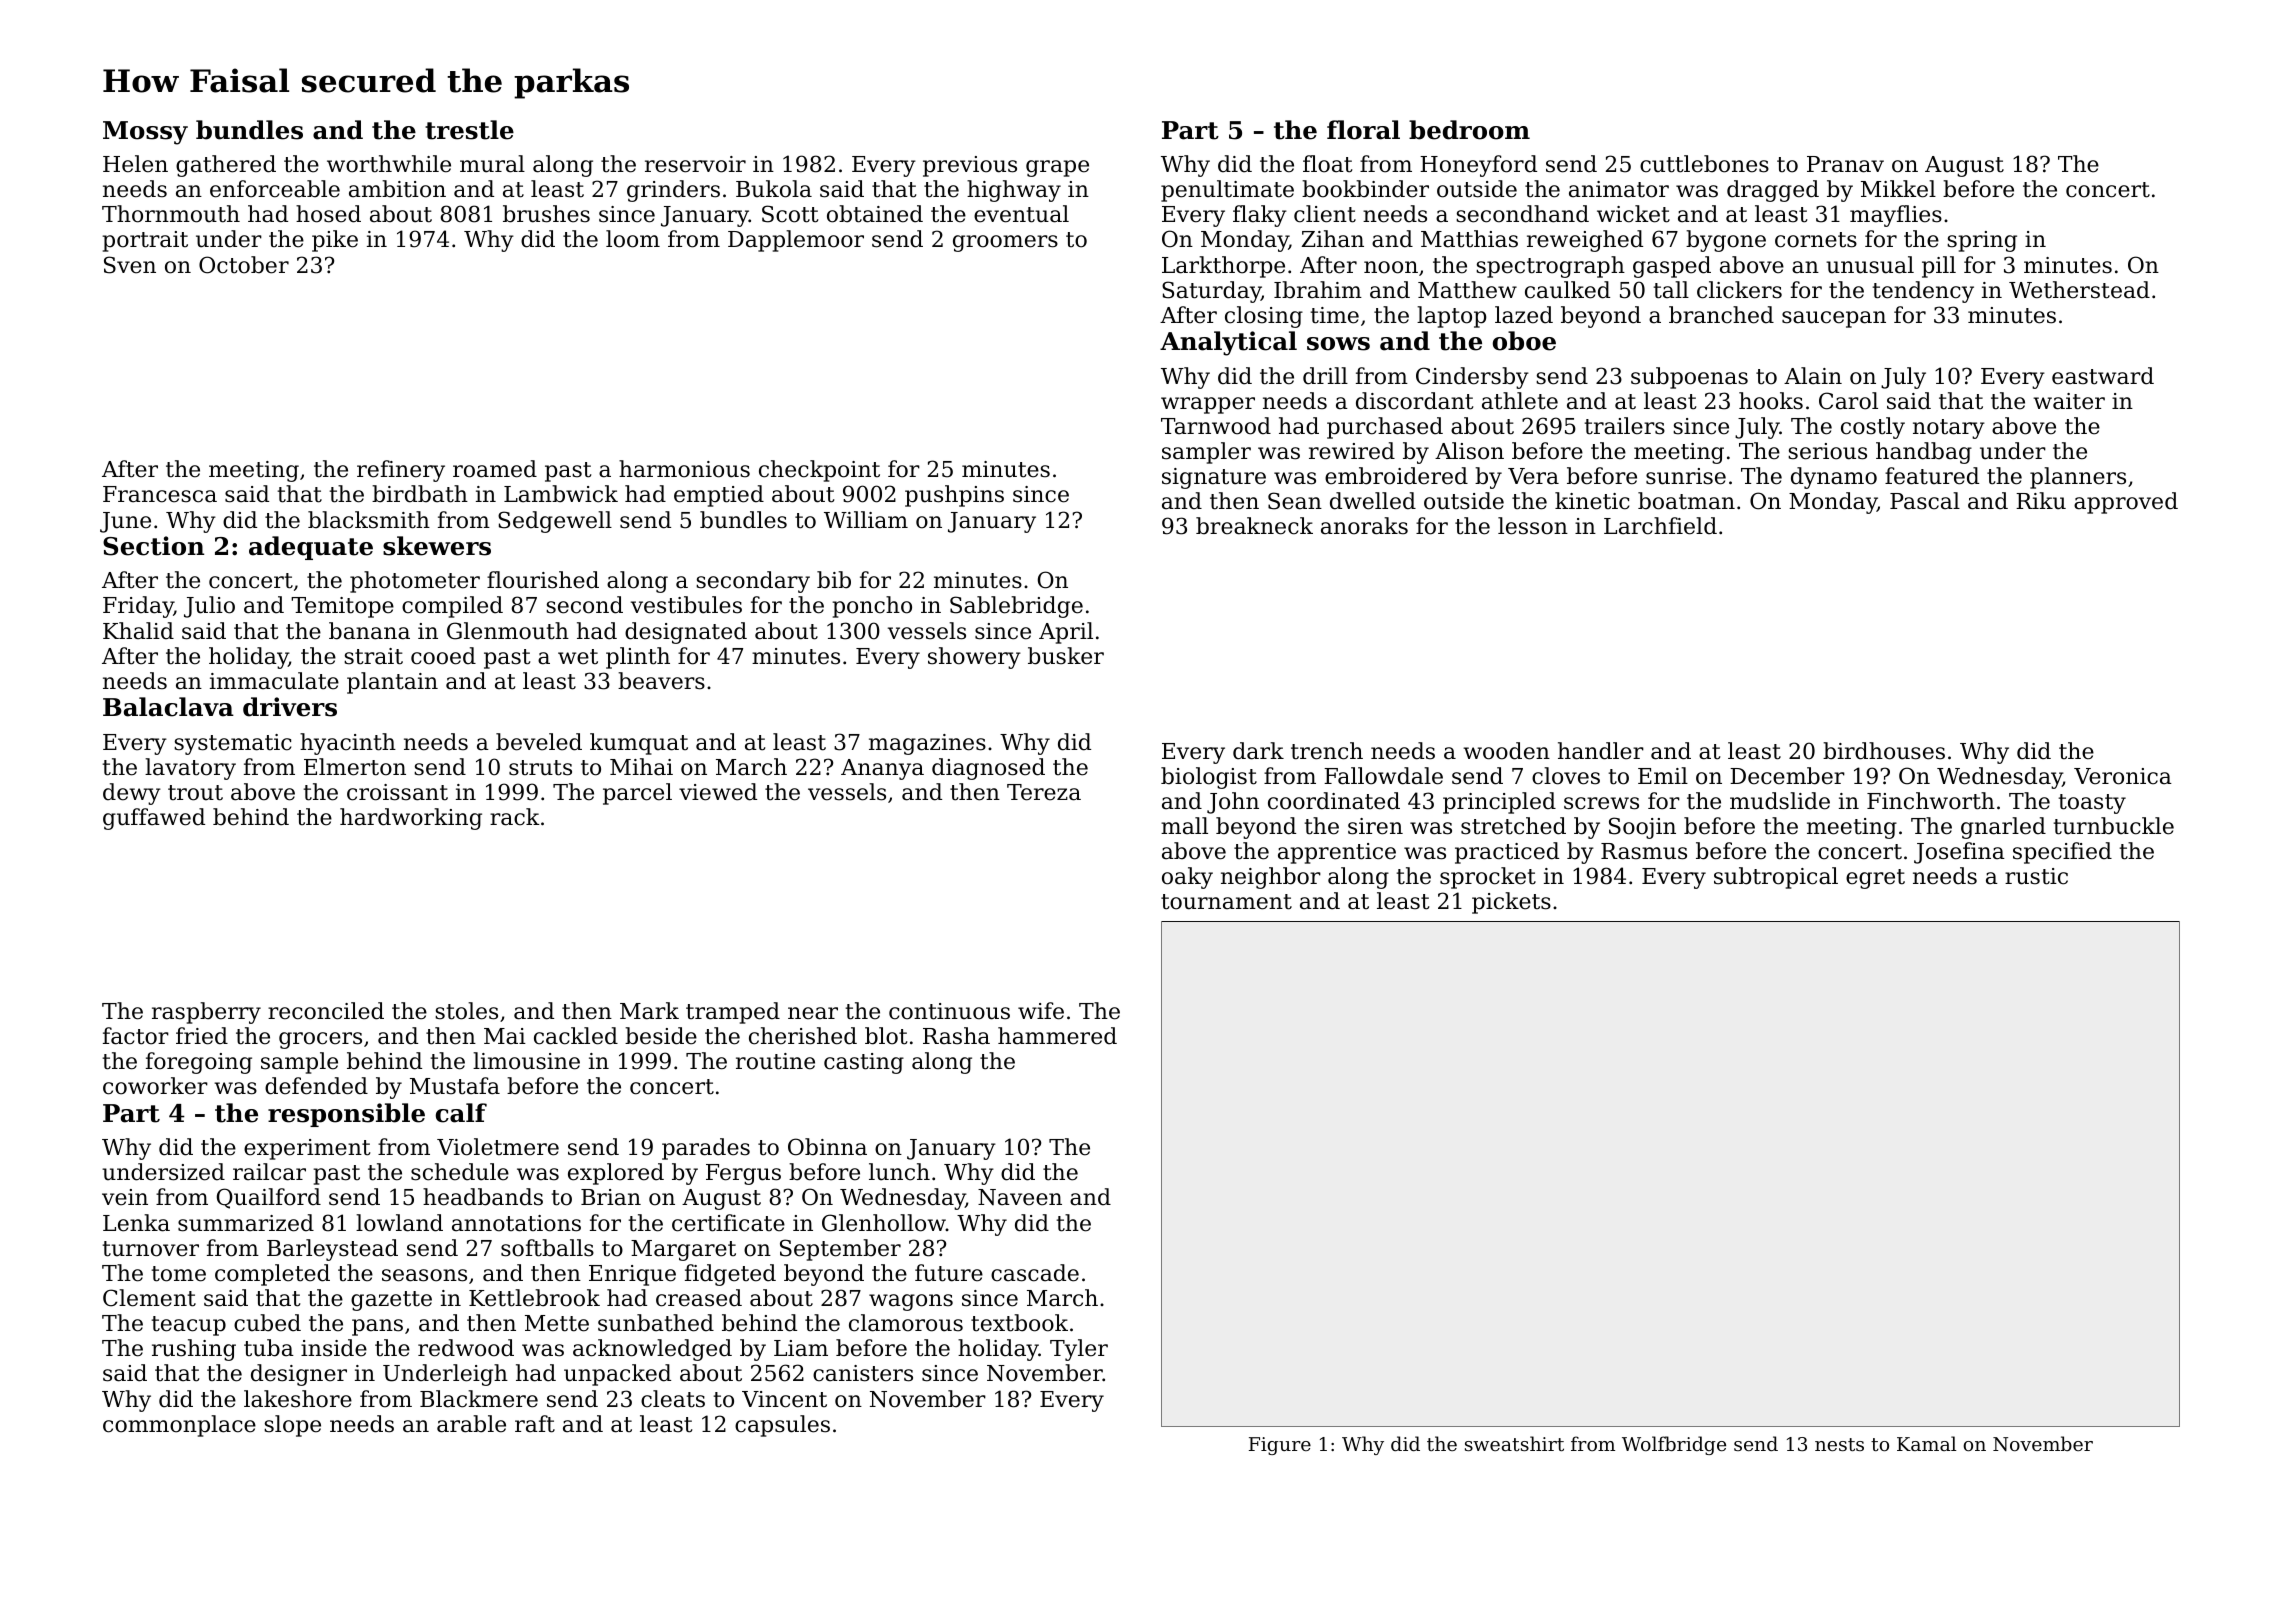  What do you see at coordinates (774, 189) in the screenshot?
I see `Bukola` at bounding box center [774, 189].
